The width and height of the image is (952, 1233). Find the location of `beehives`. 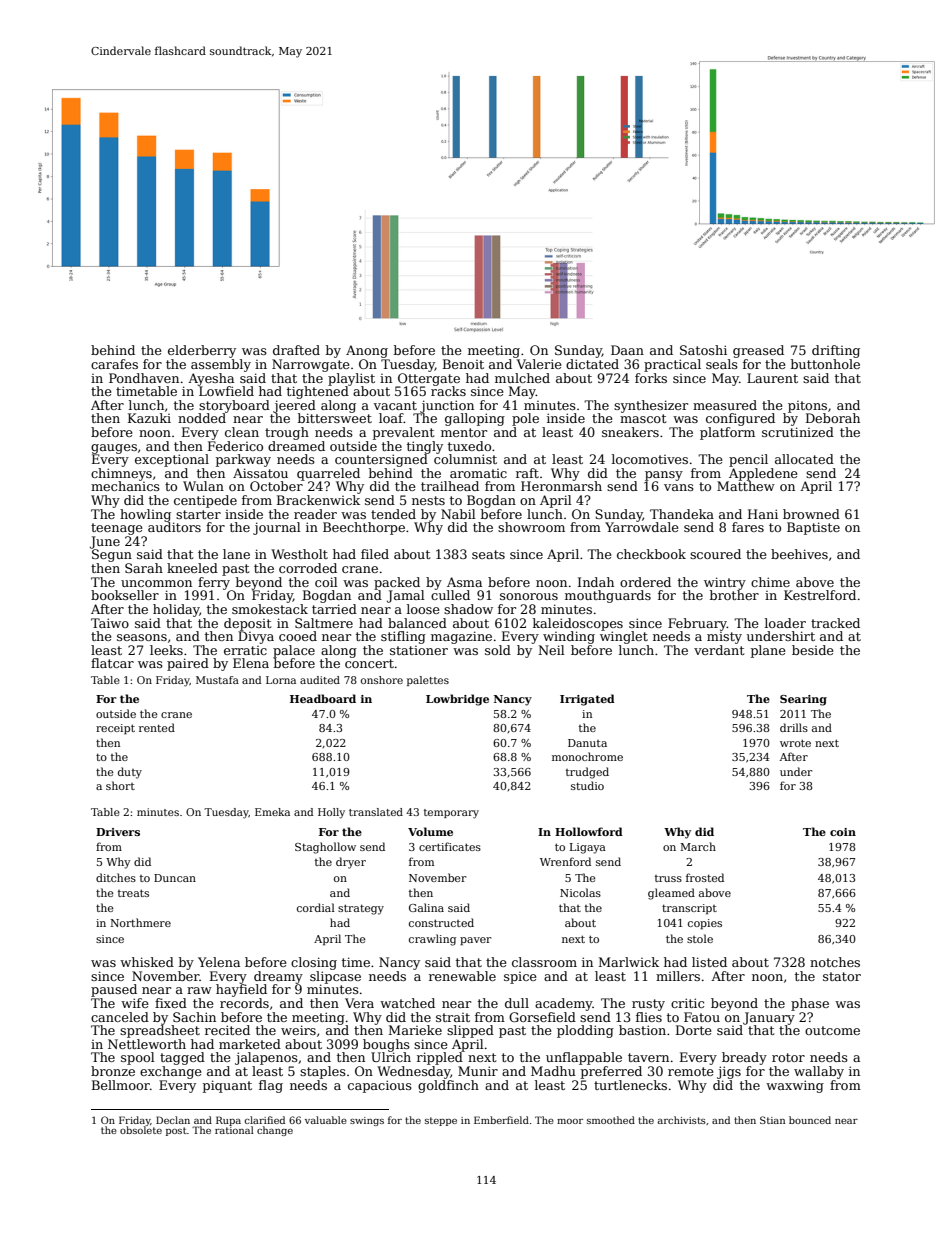

beehives is located at coordinates (799, 554).
